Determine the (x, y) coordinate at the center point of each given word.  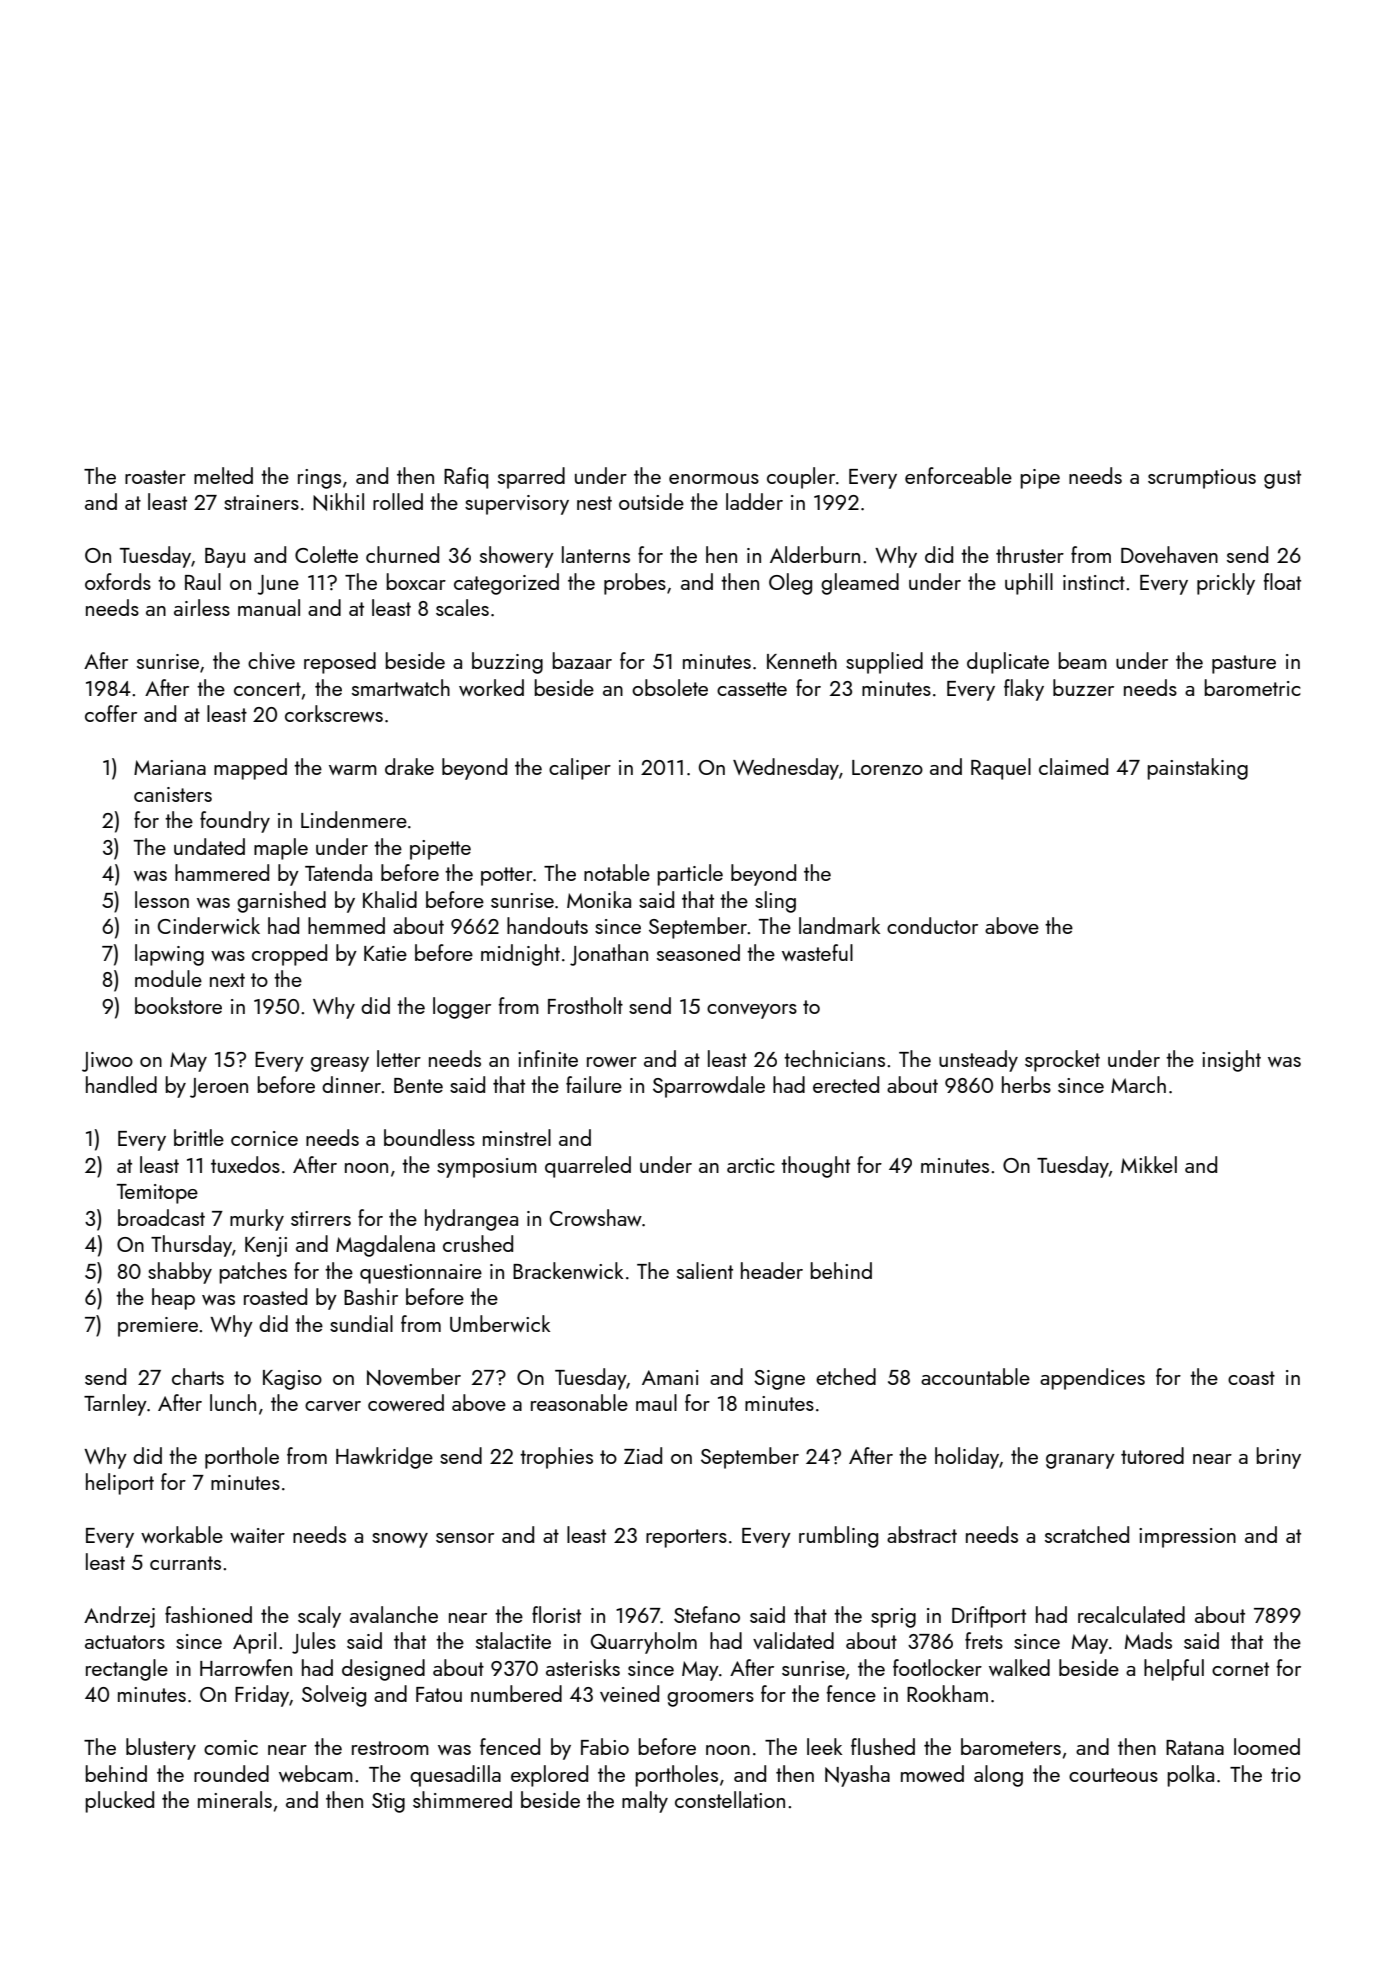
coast (1251, 1378)
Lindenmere (354, 819)
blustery (161, 1749)
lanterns (596, 554)
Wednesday (786, 769)
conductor (932, 925)
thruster (1030, 554)
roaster (155, 477)
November (414, 1377)
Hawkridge (384, 1458)
